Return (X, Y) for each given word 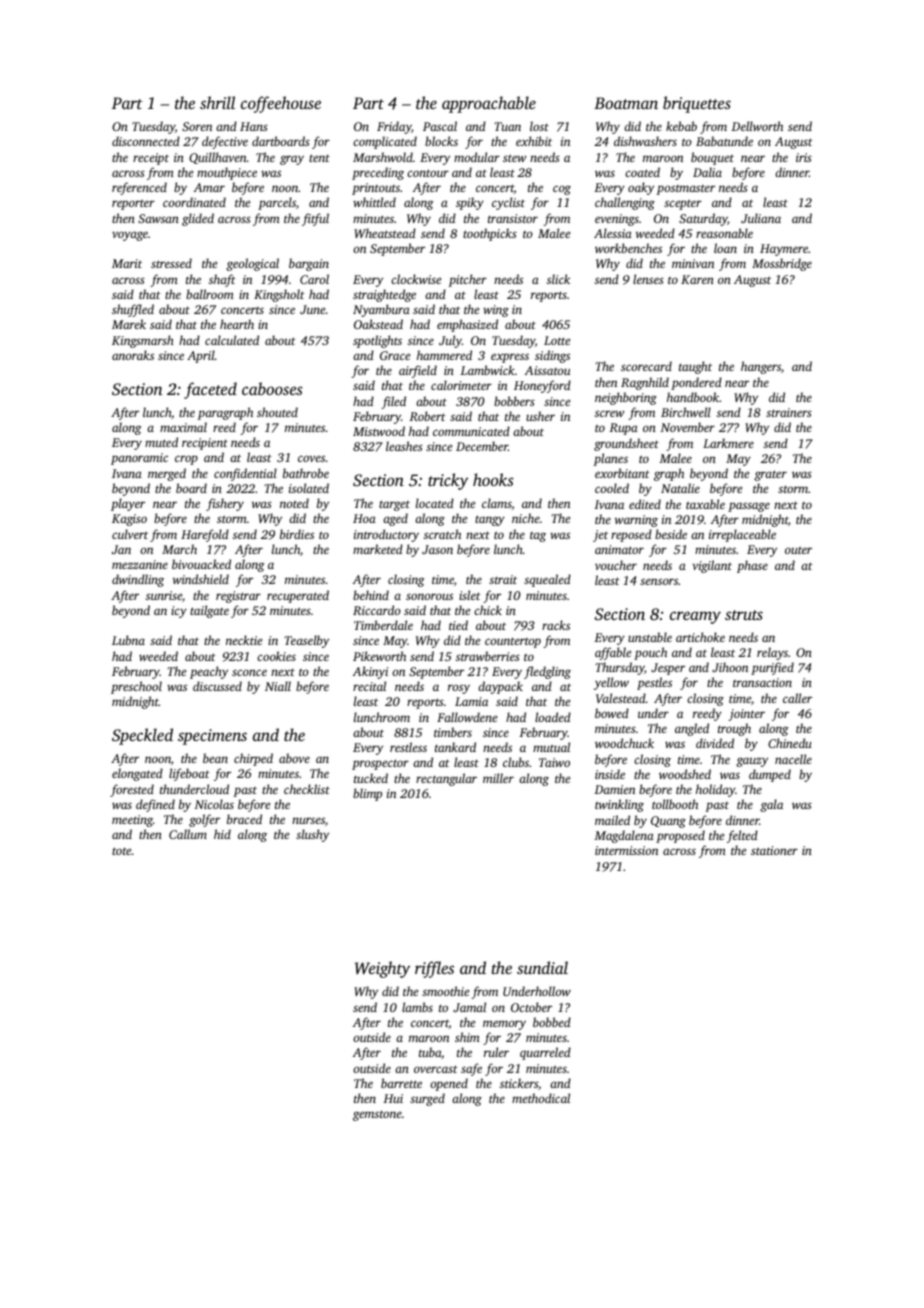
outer (798, 550)
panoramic (139, 459)
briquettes (697, 104)
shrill (217, 102)
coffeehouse (281, 104)
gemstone (377, 1115)
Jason (437, 549)
